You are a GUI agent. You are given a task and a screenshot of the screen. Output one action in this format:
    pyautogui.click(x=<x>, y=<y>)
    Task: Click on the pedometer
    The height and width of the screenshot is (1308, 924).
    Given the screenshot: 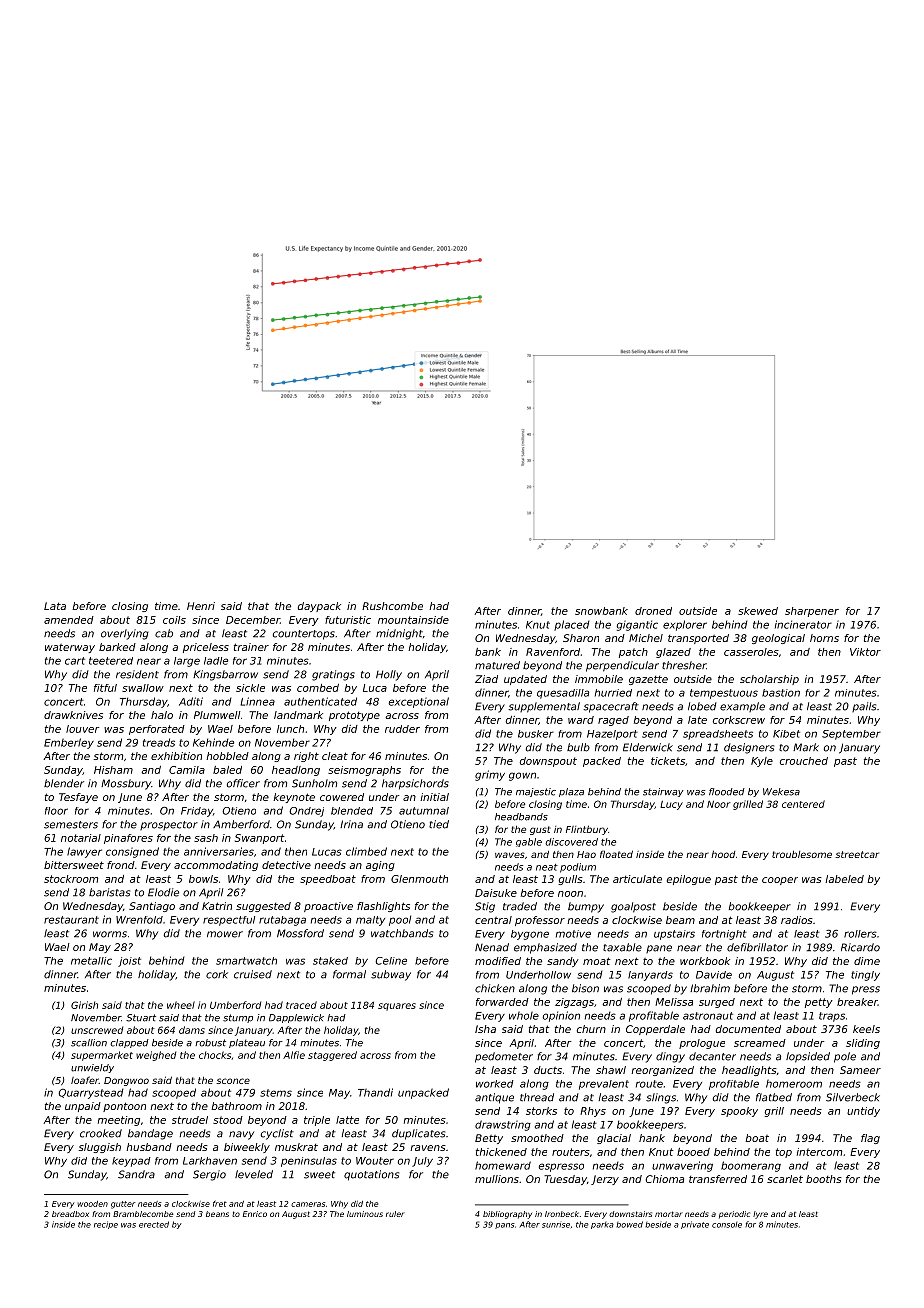 What is the action you would take?
    pyautogui.click(x=504, y=1057)
